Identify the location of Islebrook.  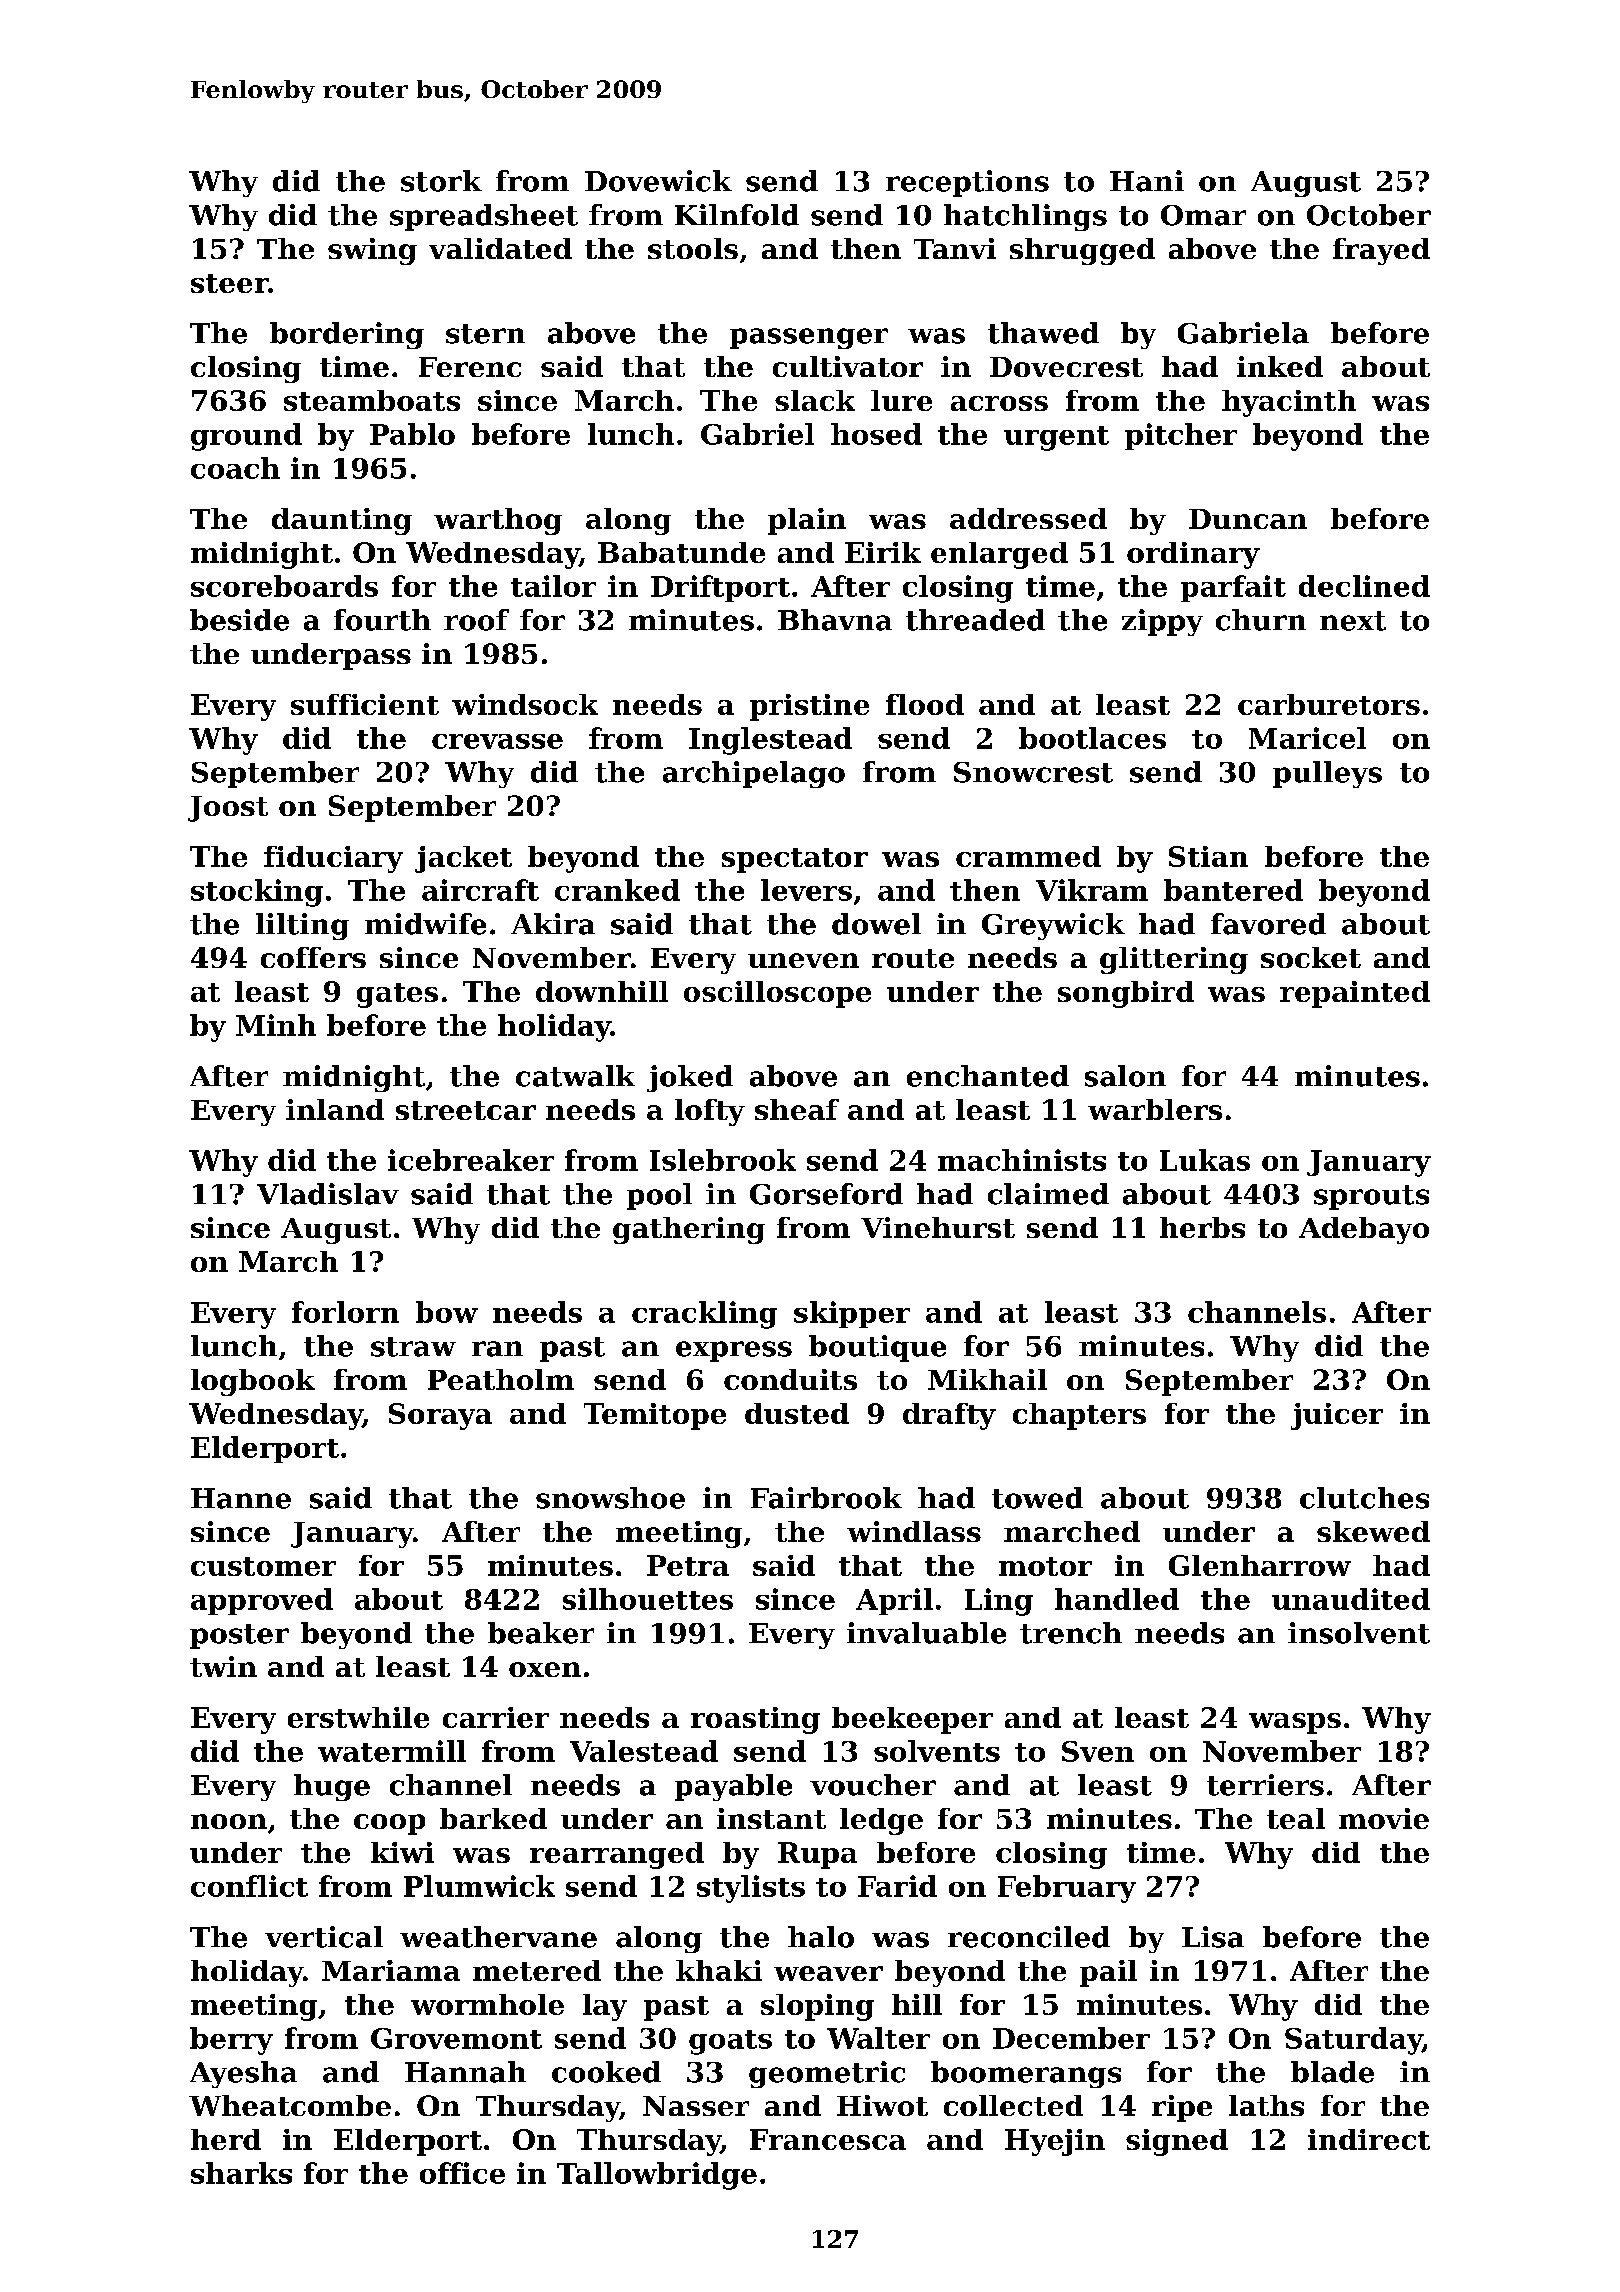
(723, 1160).
